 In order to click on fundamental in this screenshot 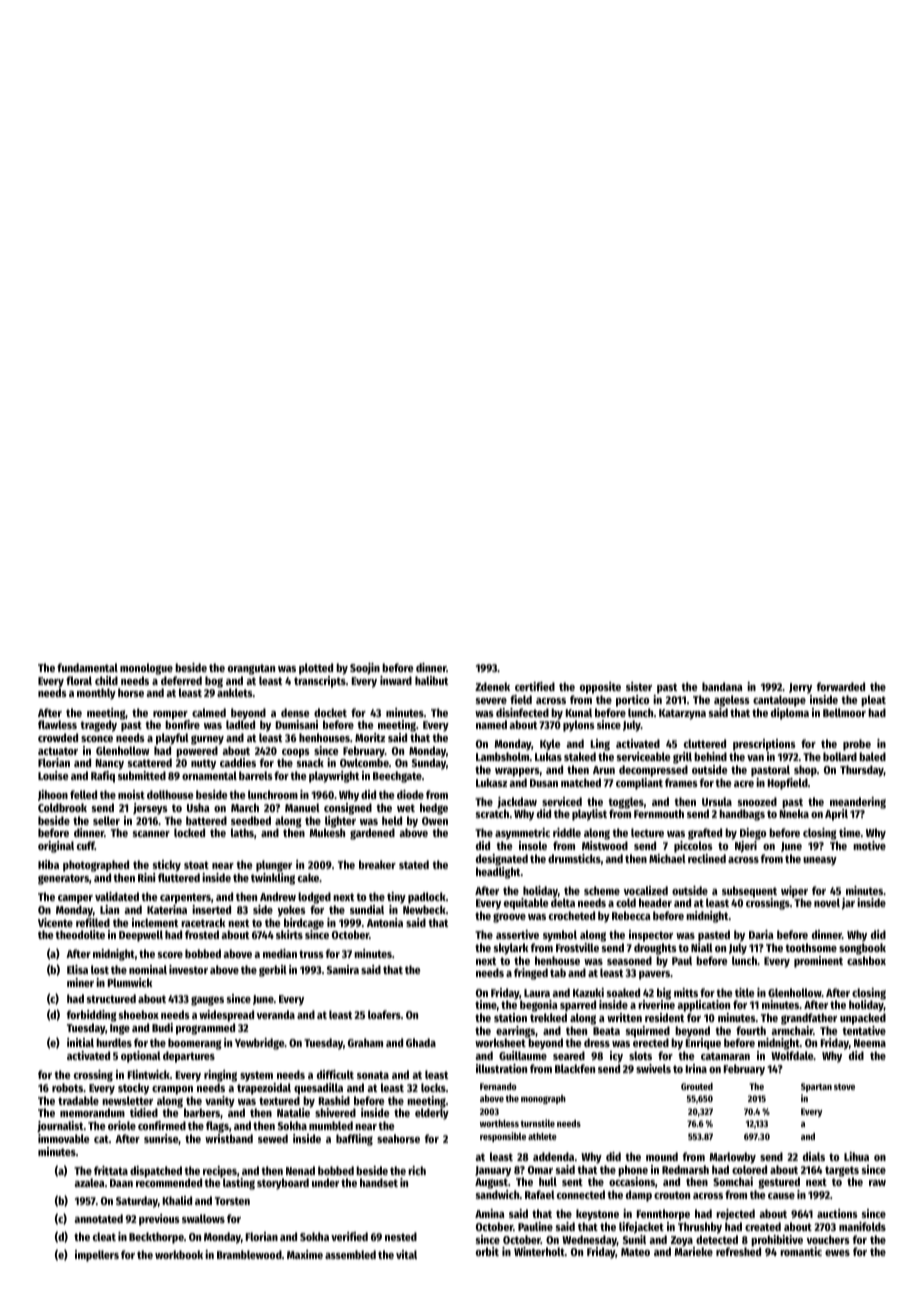, I will do `click(87, 667)`.
